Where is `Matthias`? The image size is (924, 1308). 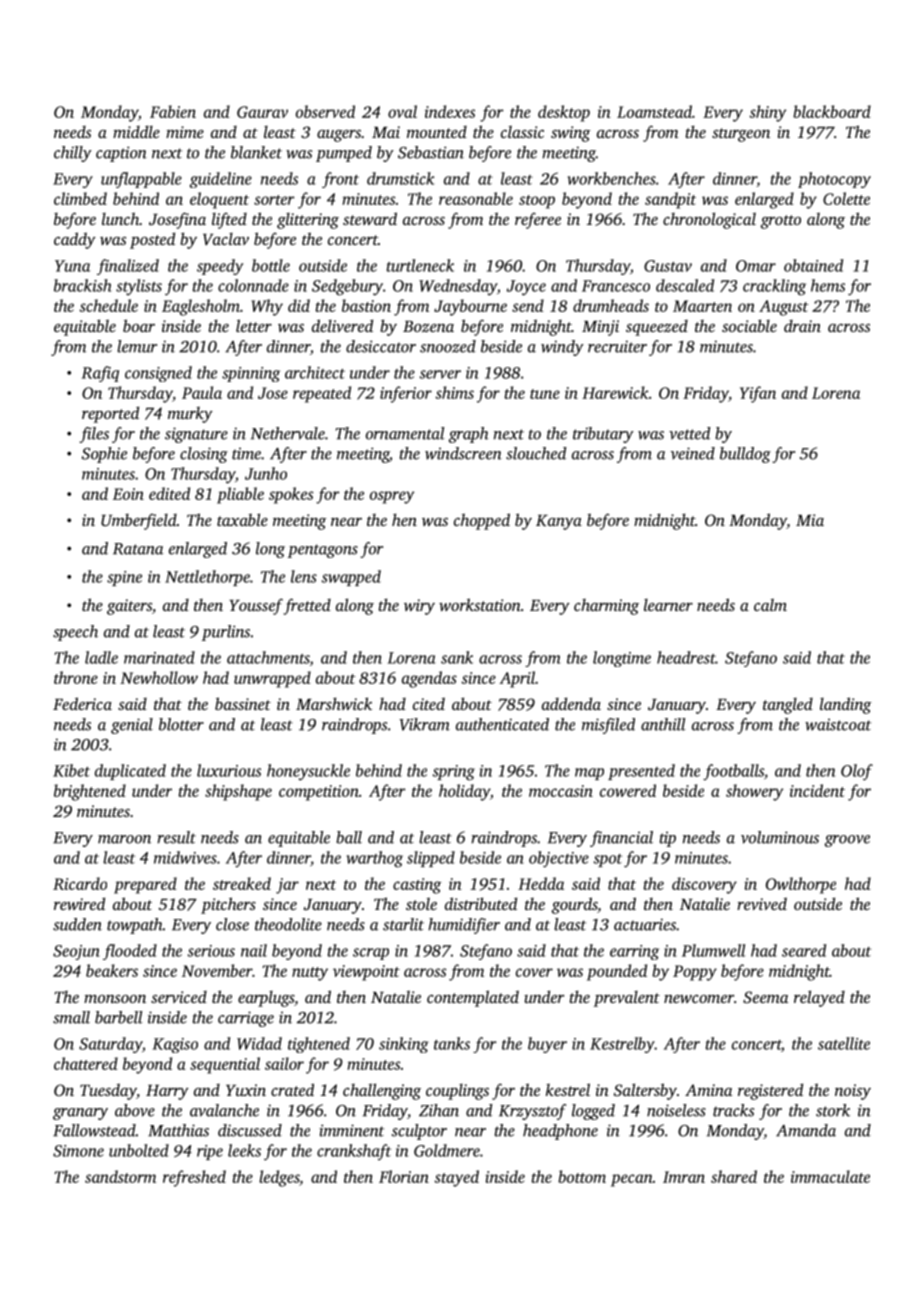 Matthias is located at coordinates (178, 1130).
